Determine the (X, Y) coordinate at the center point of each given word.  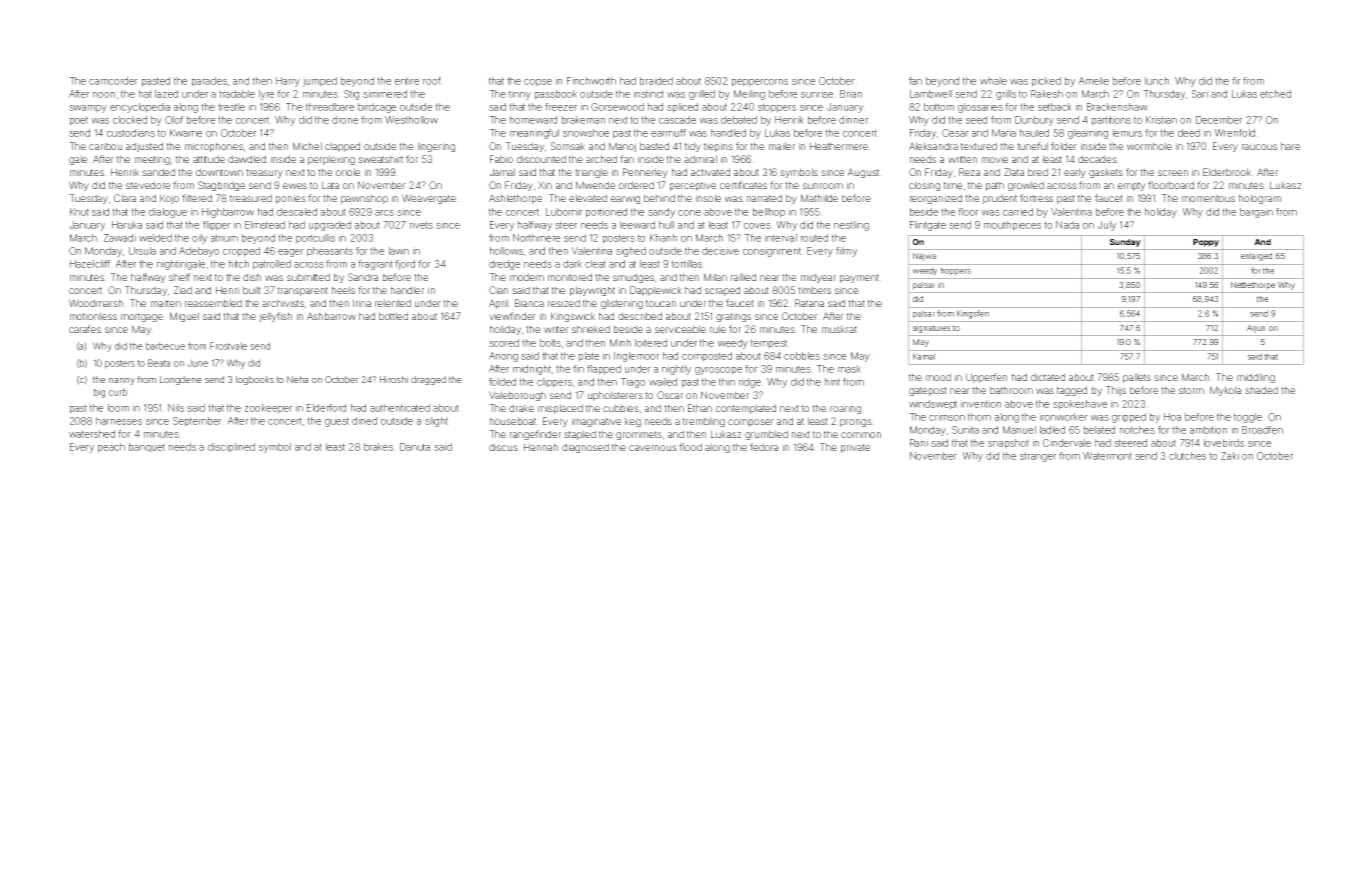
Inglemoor (636, 357)
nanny (122, 381)
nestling (851, 226)
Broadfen (1262, 430)
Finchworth (591, 81)
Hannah (541, 447)
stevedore (148, 185)
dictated (1048, 377)
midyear (818, 278)
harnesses (119, 421)
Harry (288, 82)
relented (393, 303)
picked (1046, 82)
